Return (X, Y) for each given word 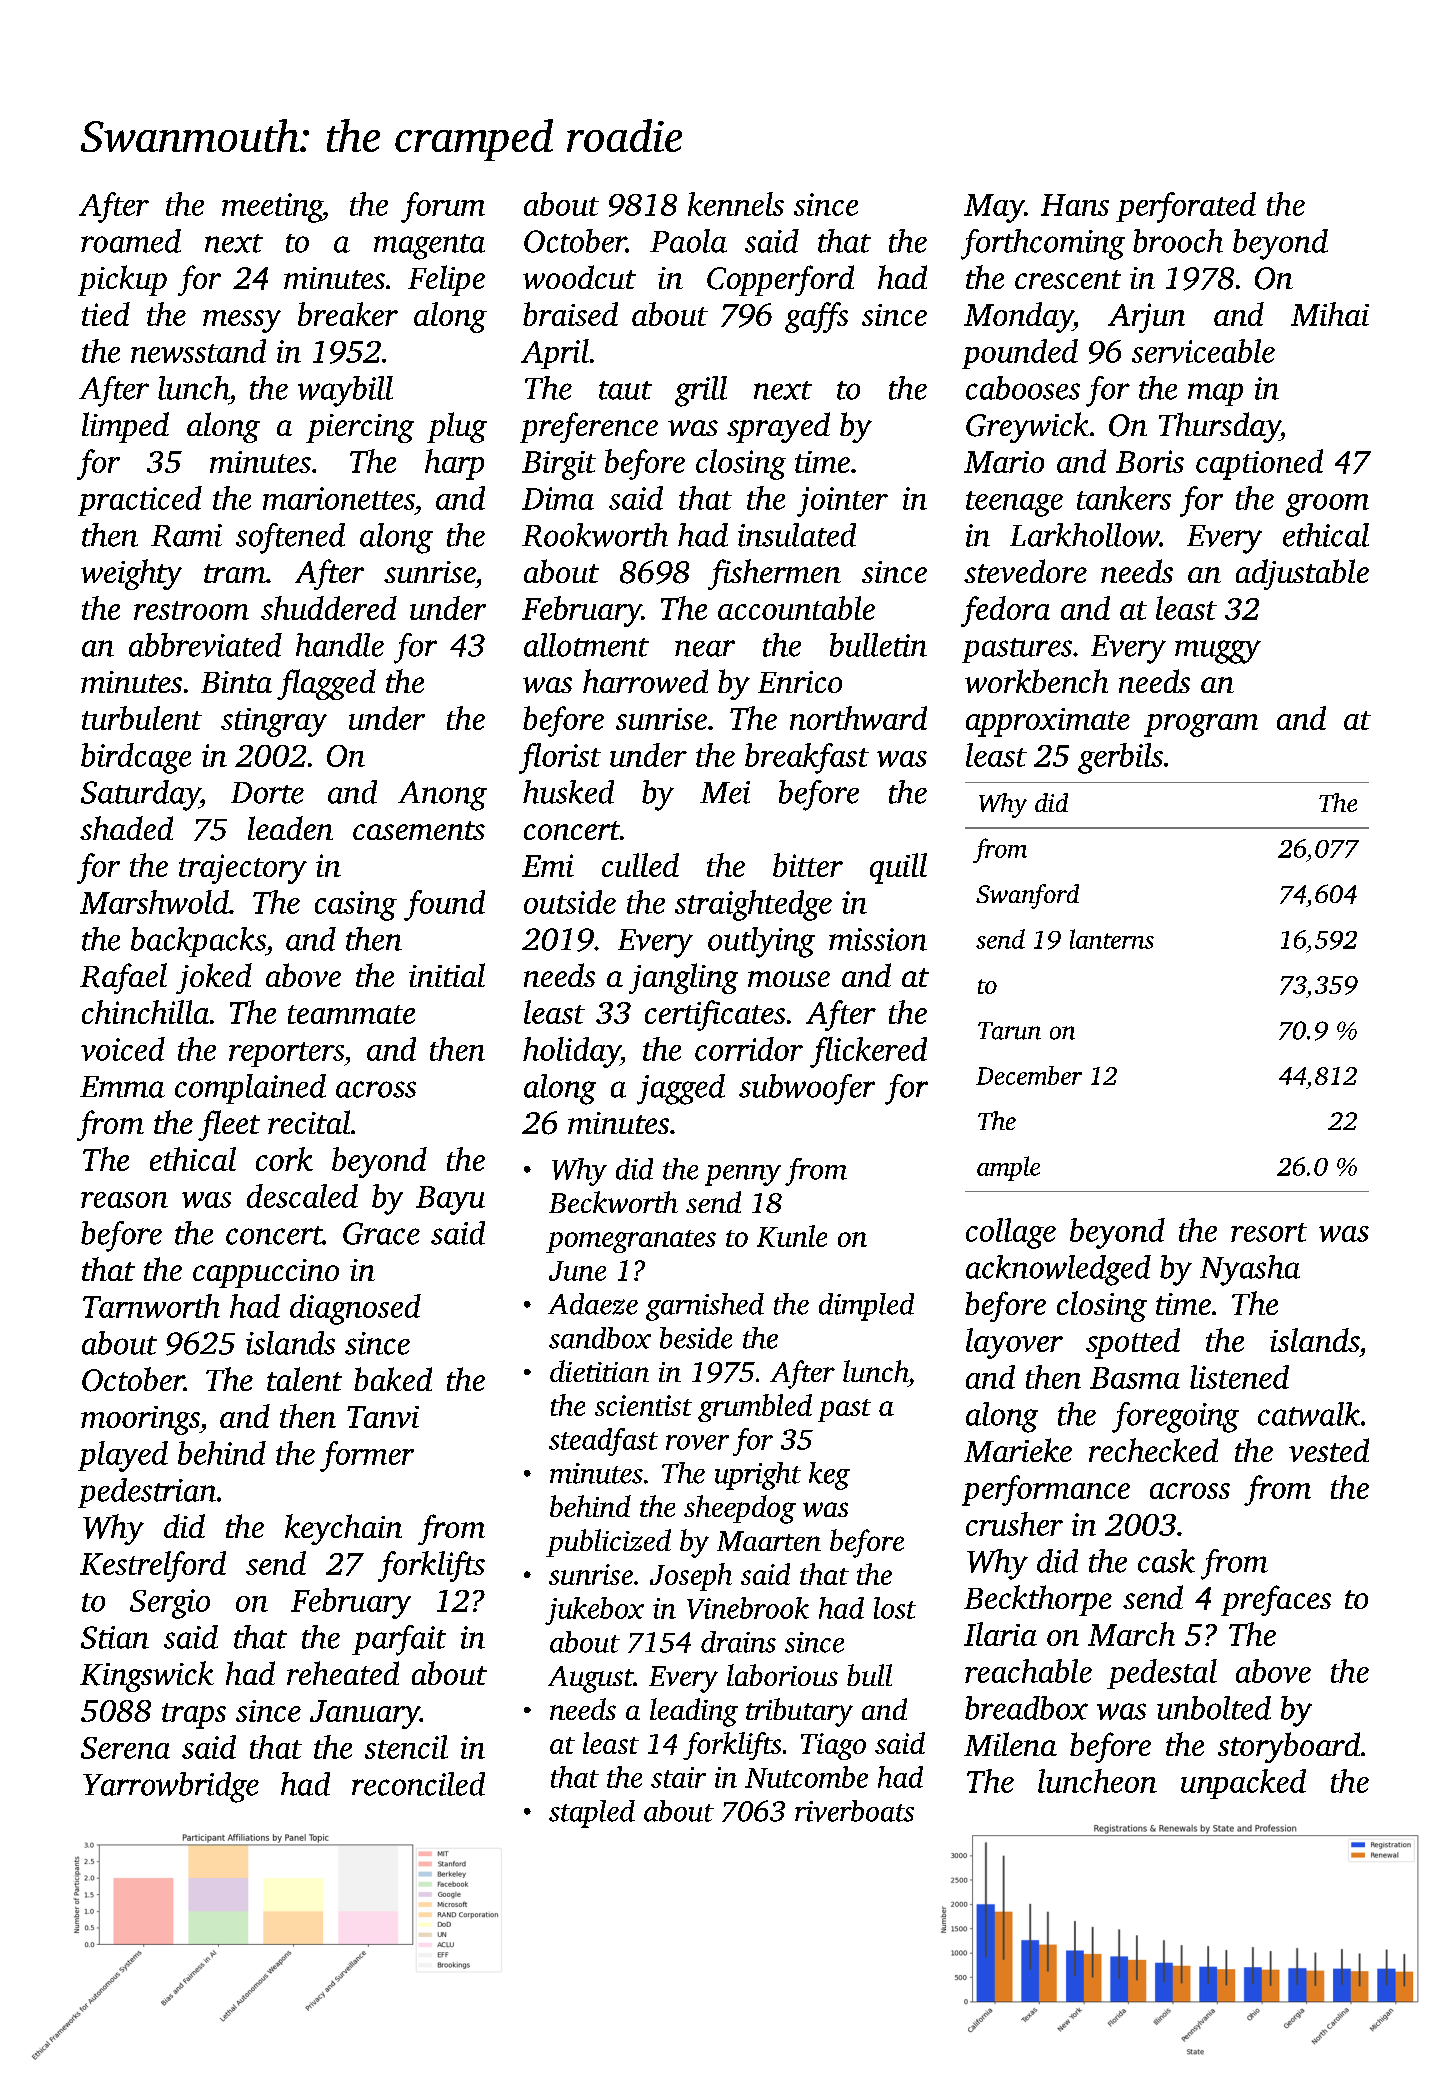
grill (701, 391)
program (1201, 725)
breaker (348, 314)
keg (829, 1476)
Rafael (123, 978)
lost (895, 1608)
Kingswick (147, 1676)
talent (304, 1379)
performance (1046, 1490)
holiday (571, 1052)
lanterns (1112, 939)
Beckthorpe (1038, 1600)
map (1215, 394)
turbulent (142, 718)
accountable (796, 608)
